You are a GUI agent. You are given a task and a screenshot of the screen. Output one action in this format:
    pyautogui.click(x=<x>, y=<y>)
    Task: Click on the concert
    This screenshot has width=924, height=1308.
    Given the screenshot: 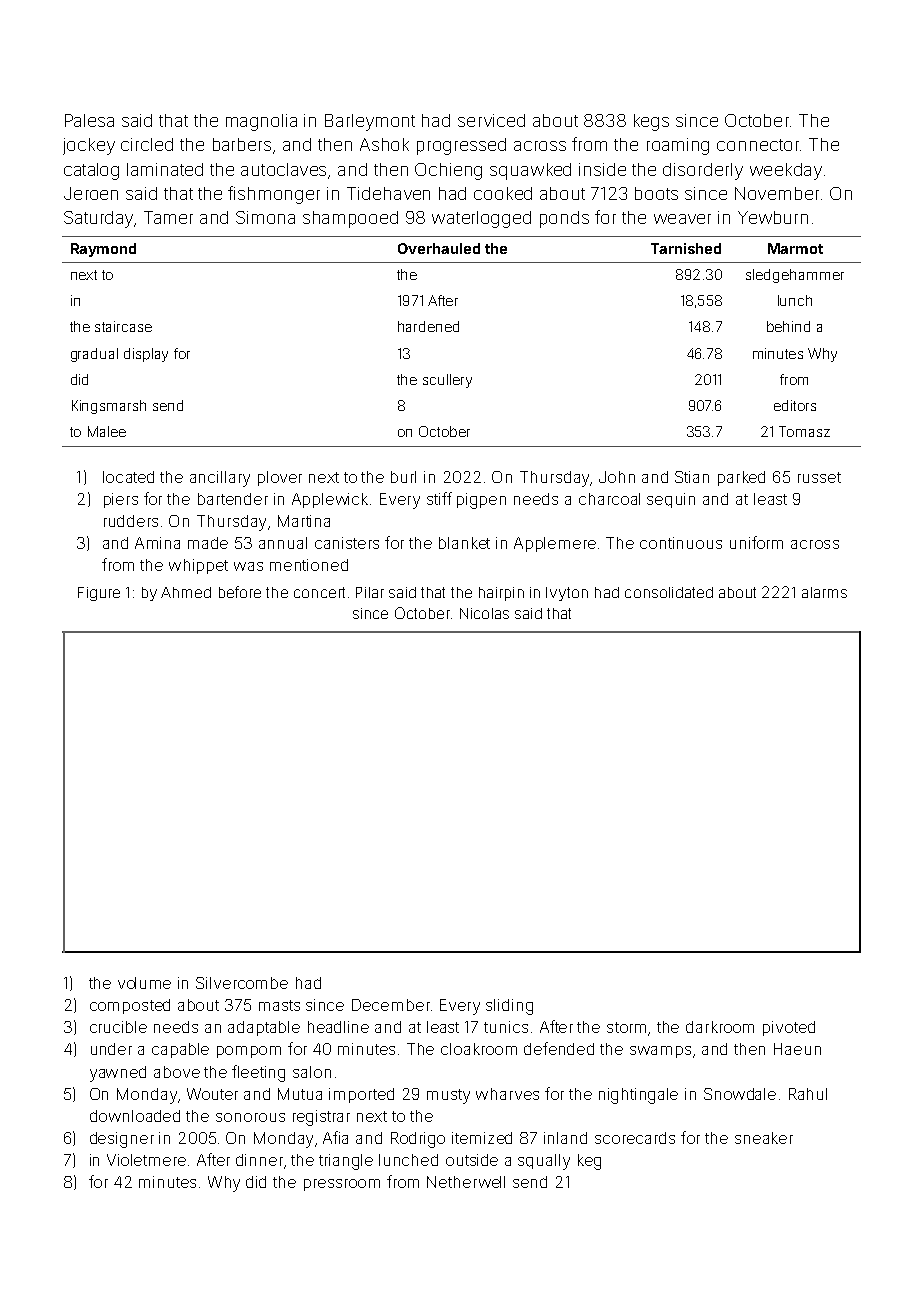 What is the action you would take?
    pyautogui.click(x=319, y=592)
